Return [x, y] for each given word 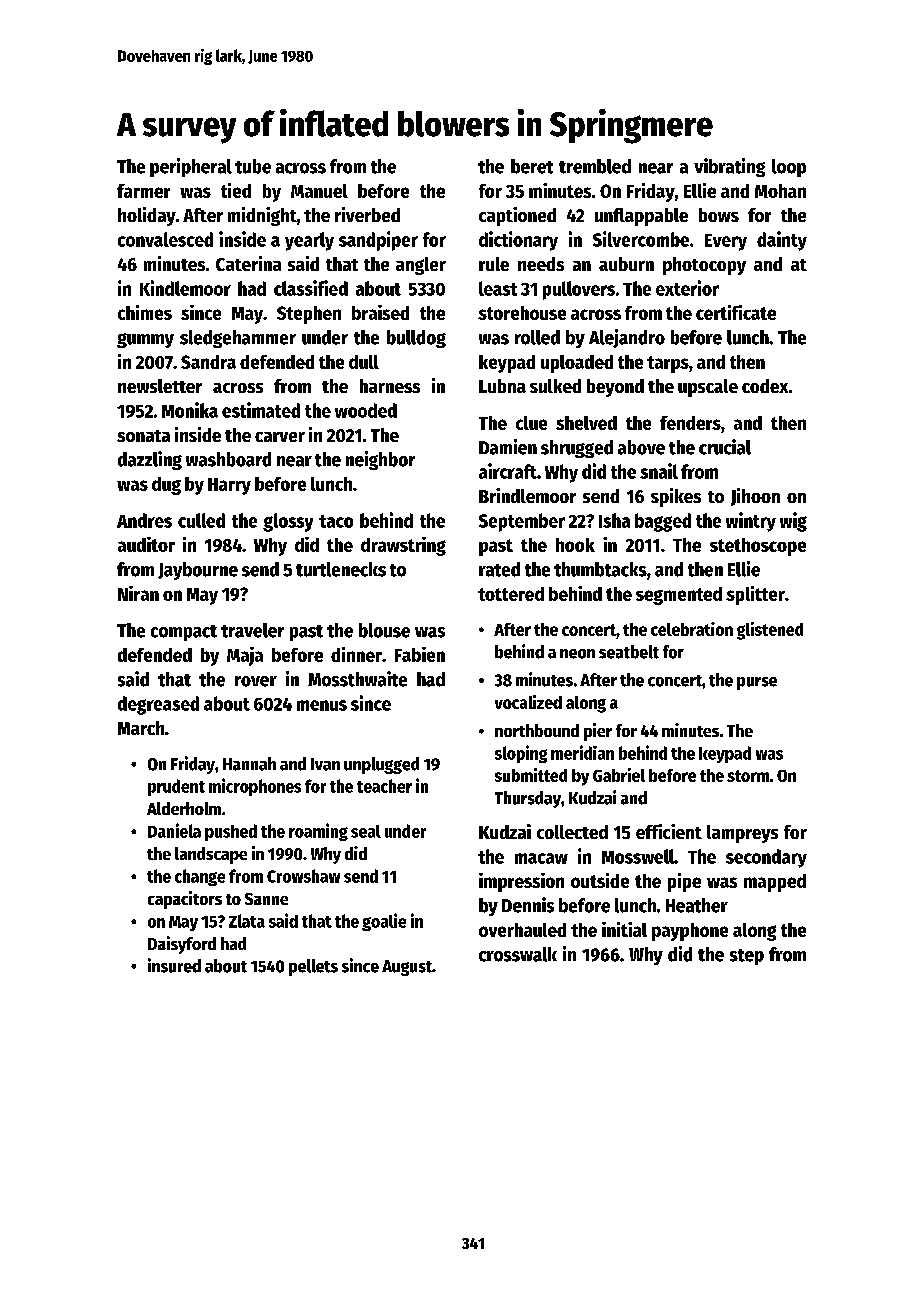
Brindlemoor [527, 495]
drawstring [403, 546]
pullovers [579, 290]
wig [793, 522]
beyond [615, 388]
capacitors [185, 900]
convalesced [165, 239]
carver [280, 437]
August [407, 968]
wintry [751, 522]
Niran [138, 593]
